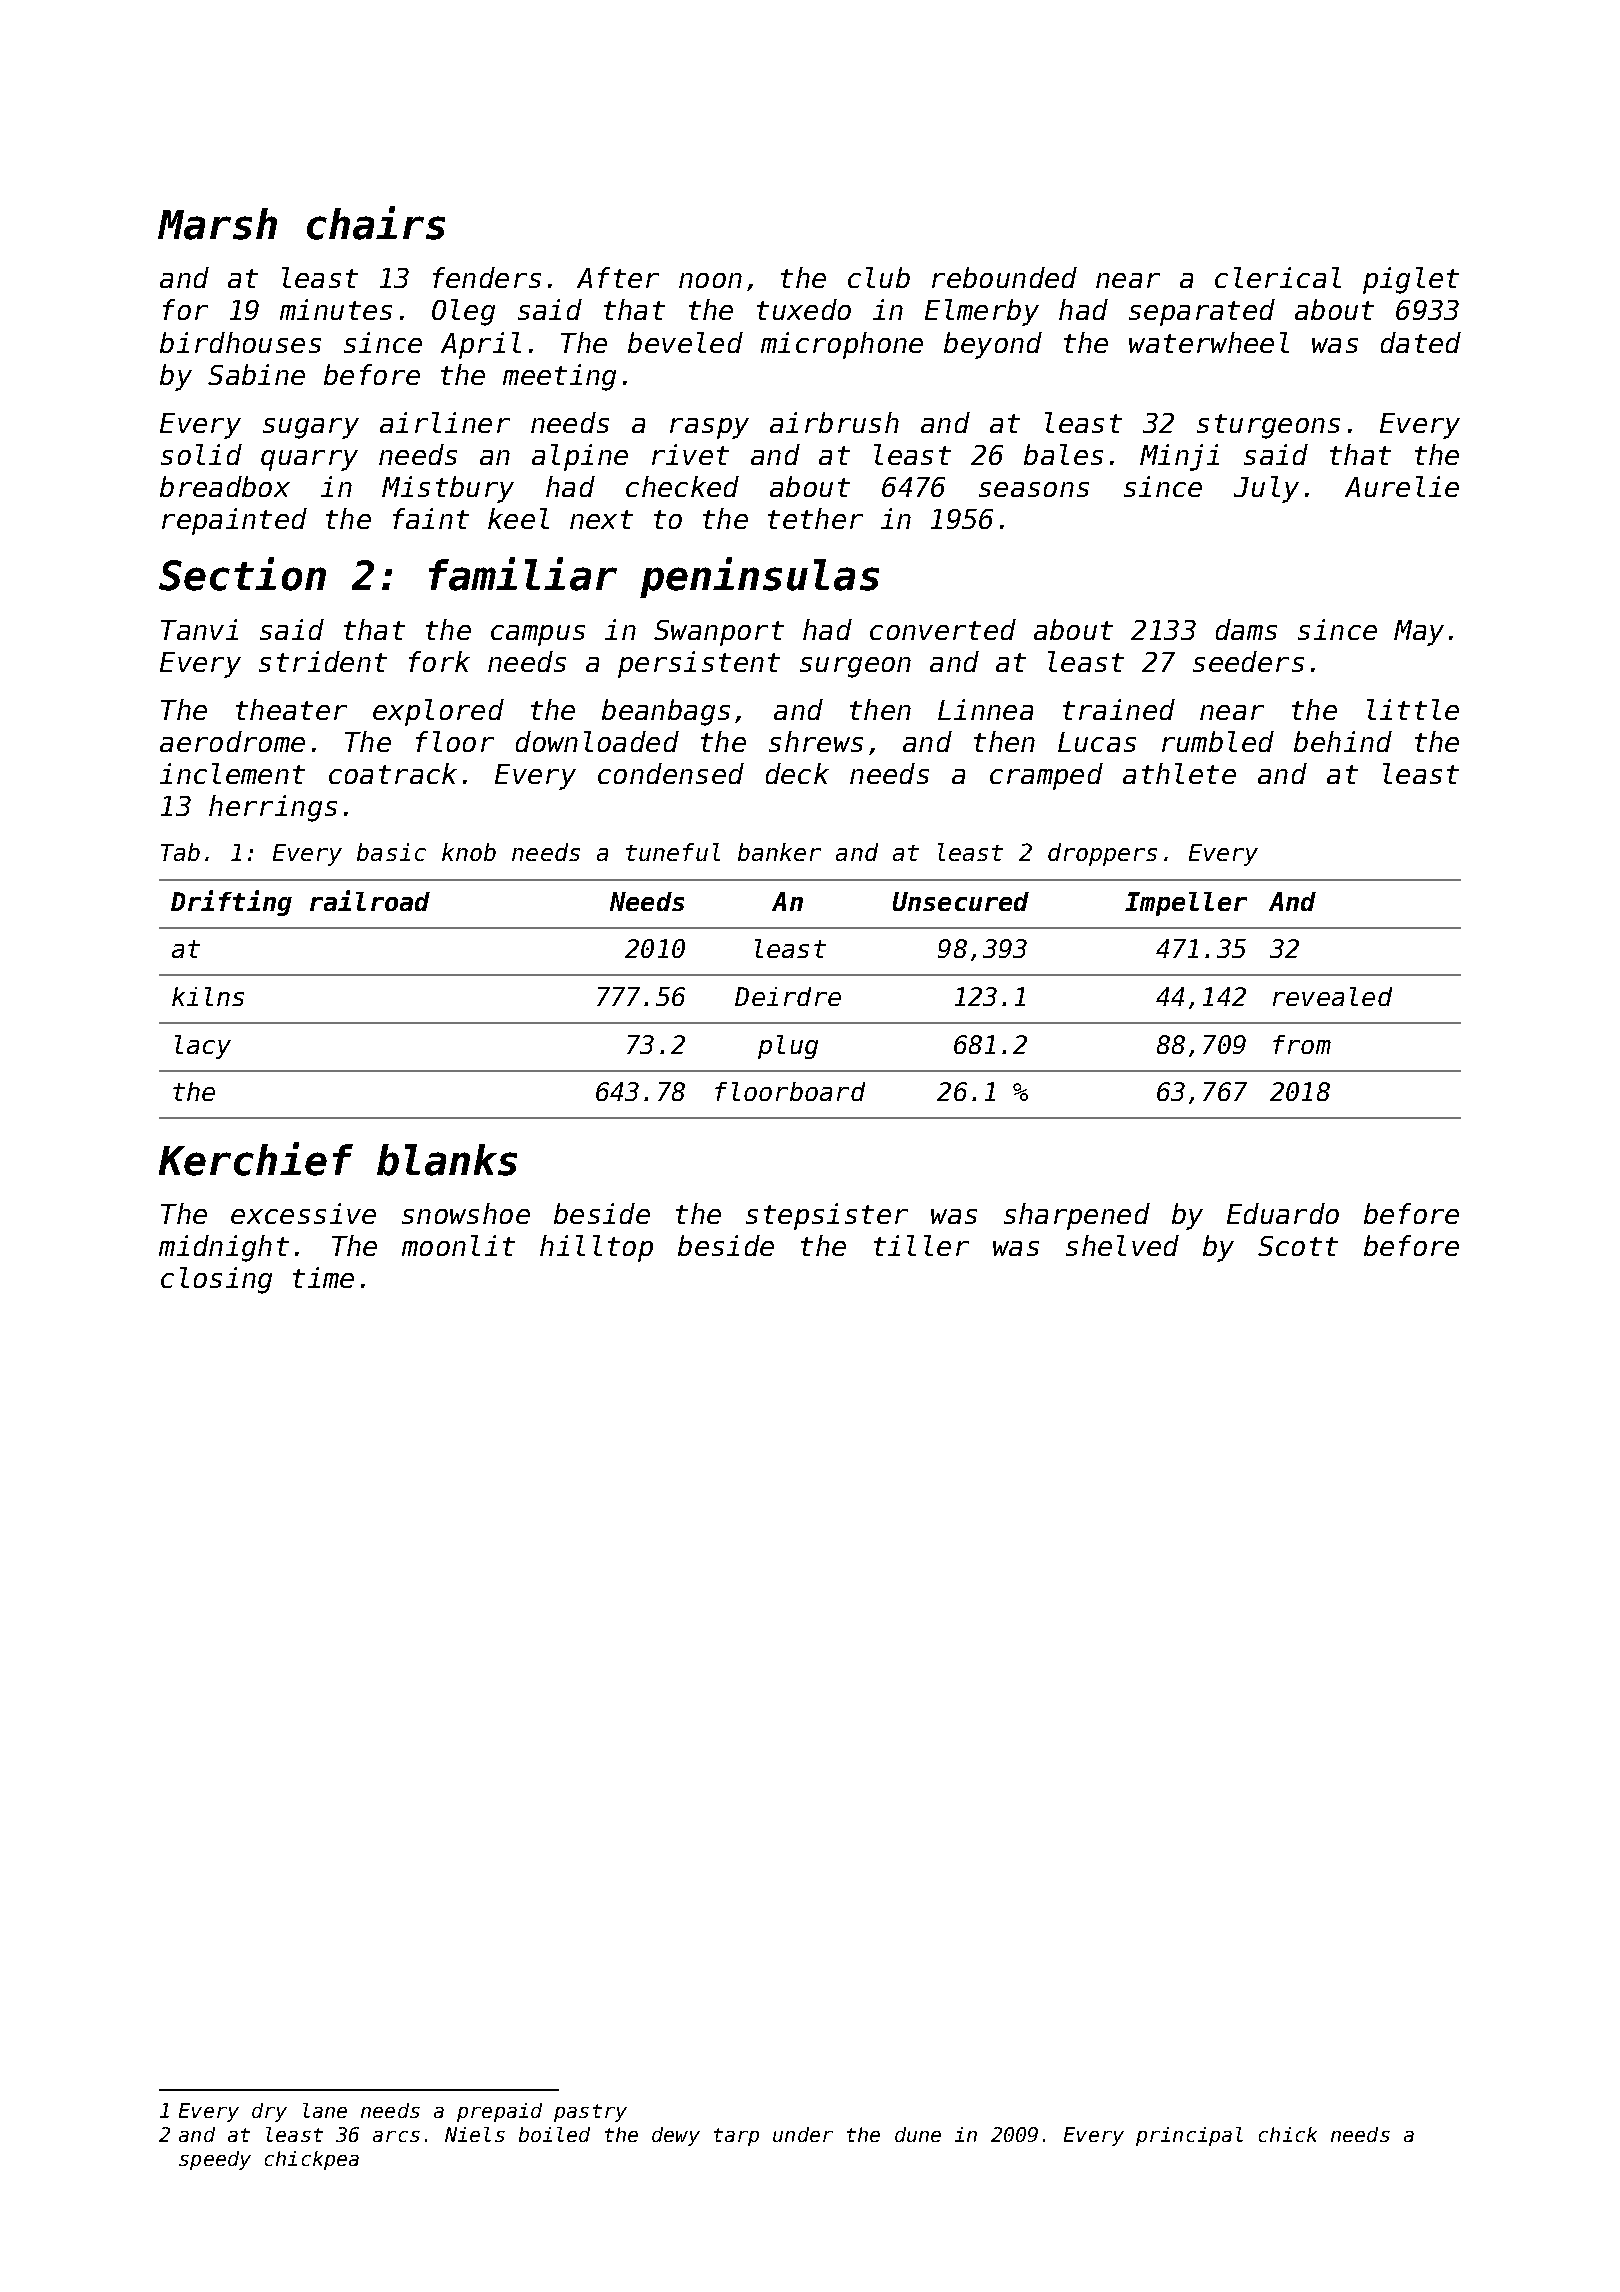 The height and width of the screenshot is (2292, 1620). Describe the element at coordinates (1411, 280) in the screenshot. I see `piglet` at that location.
